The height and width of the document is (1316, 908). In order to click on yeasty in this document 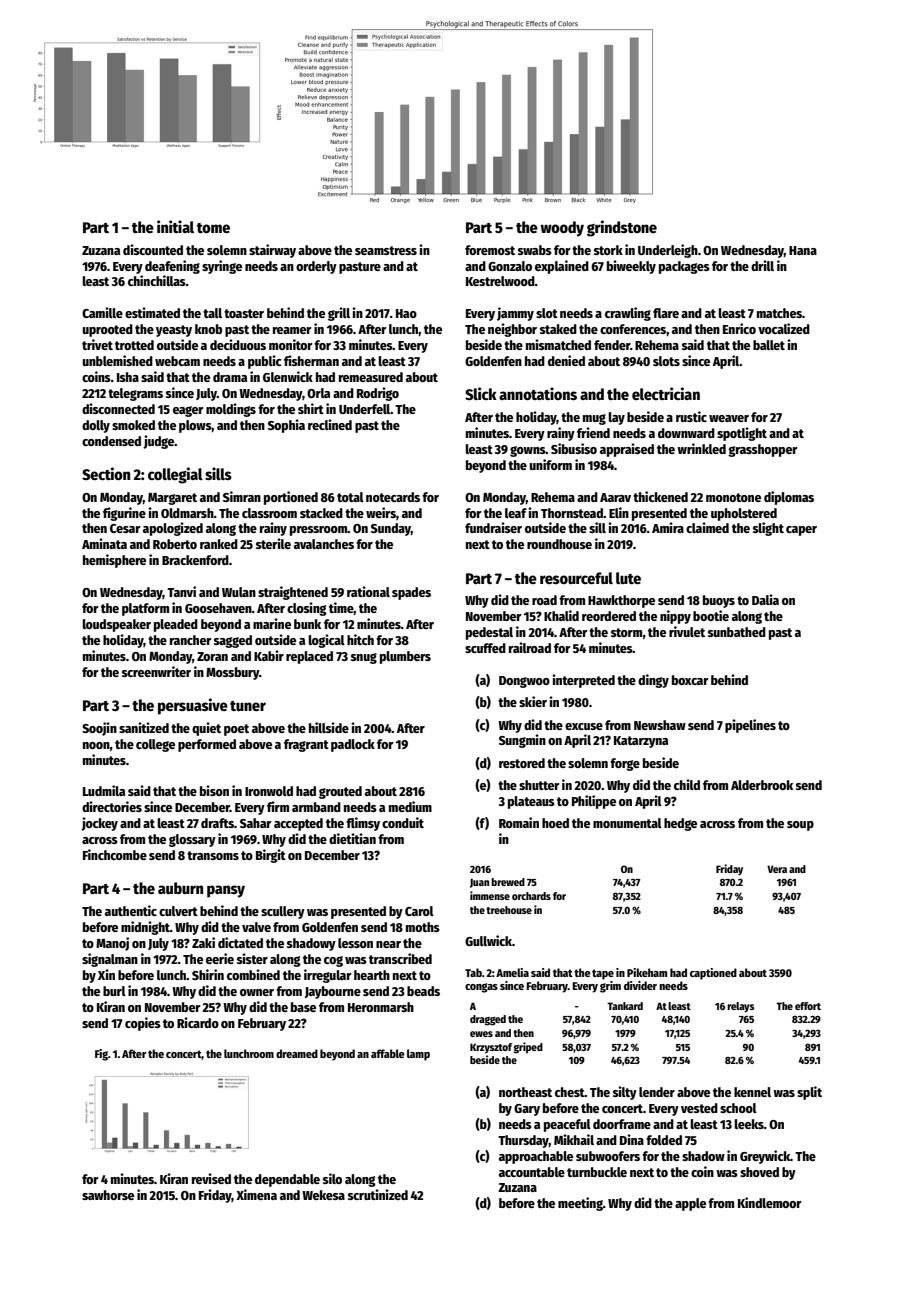, I will do `click(174, 331)`.
